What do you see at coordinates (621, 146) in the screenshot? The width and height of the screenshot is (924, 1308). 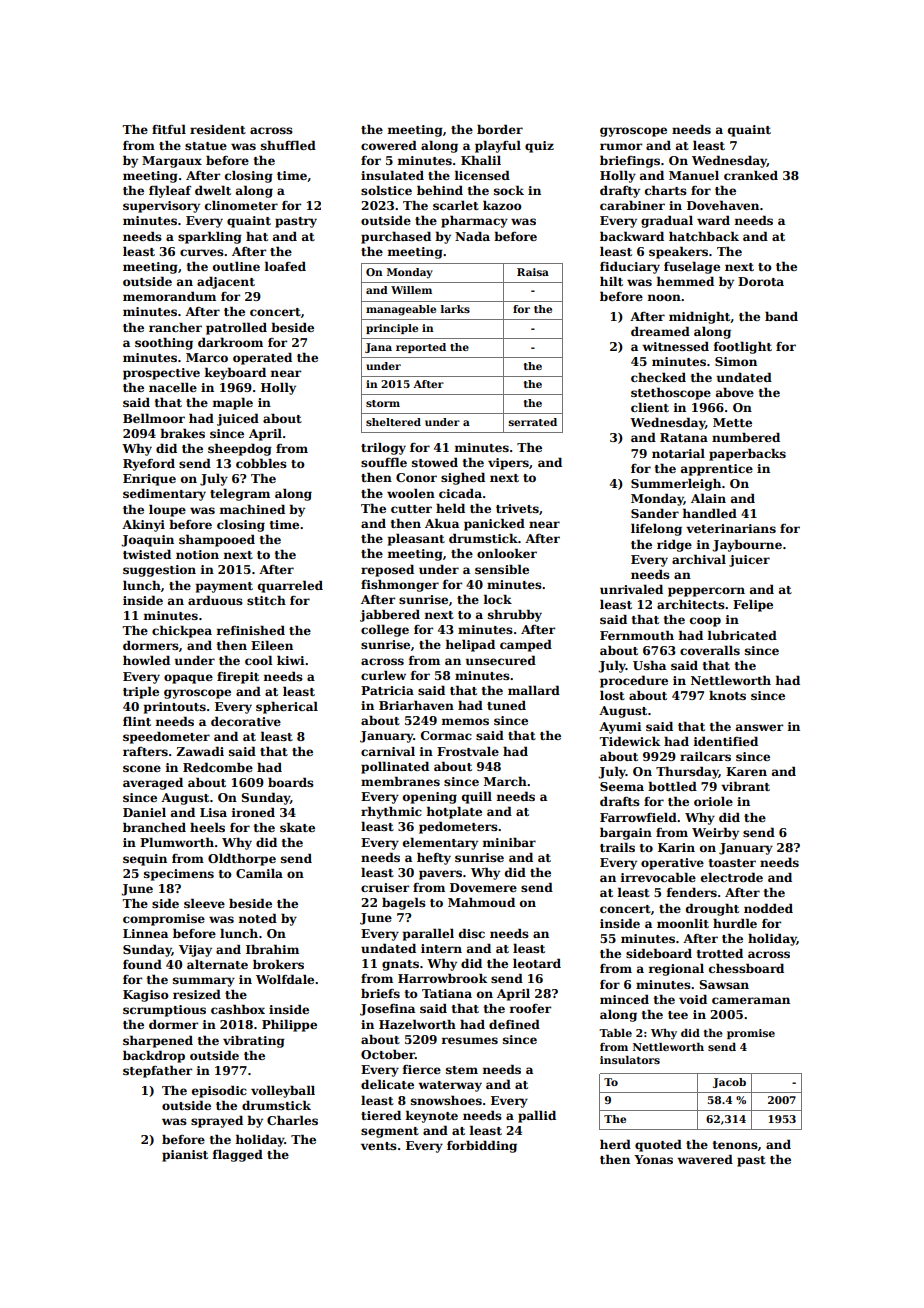 I see `rumor` at bounding box center [621, 146].
